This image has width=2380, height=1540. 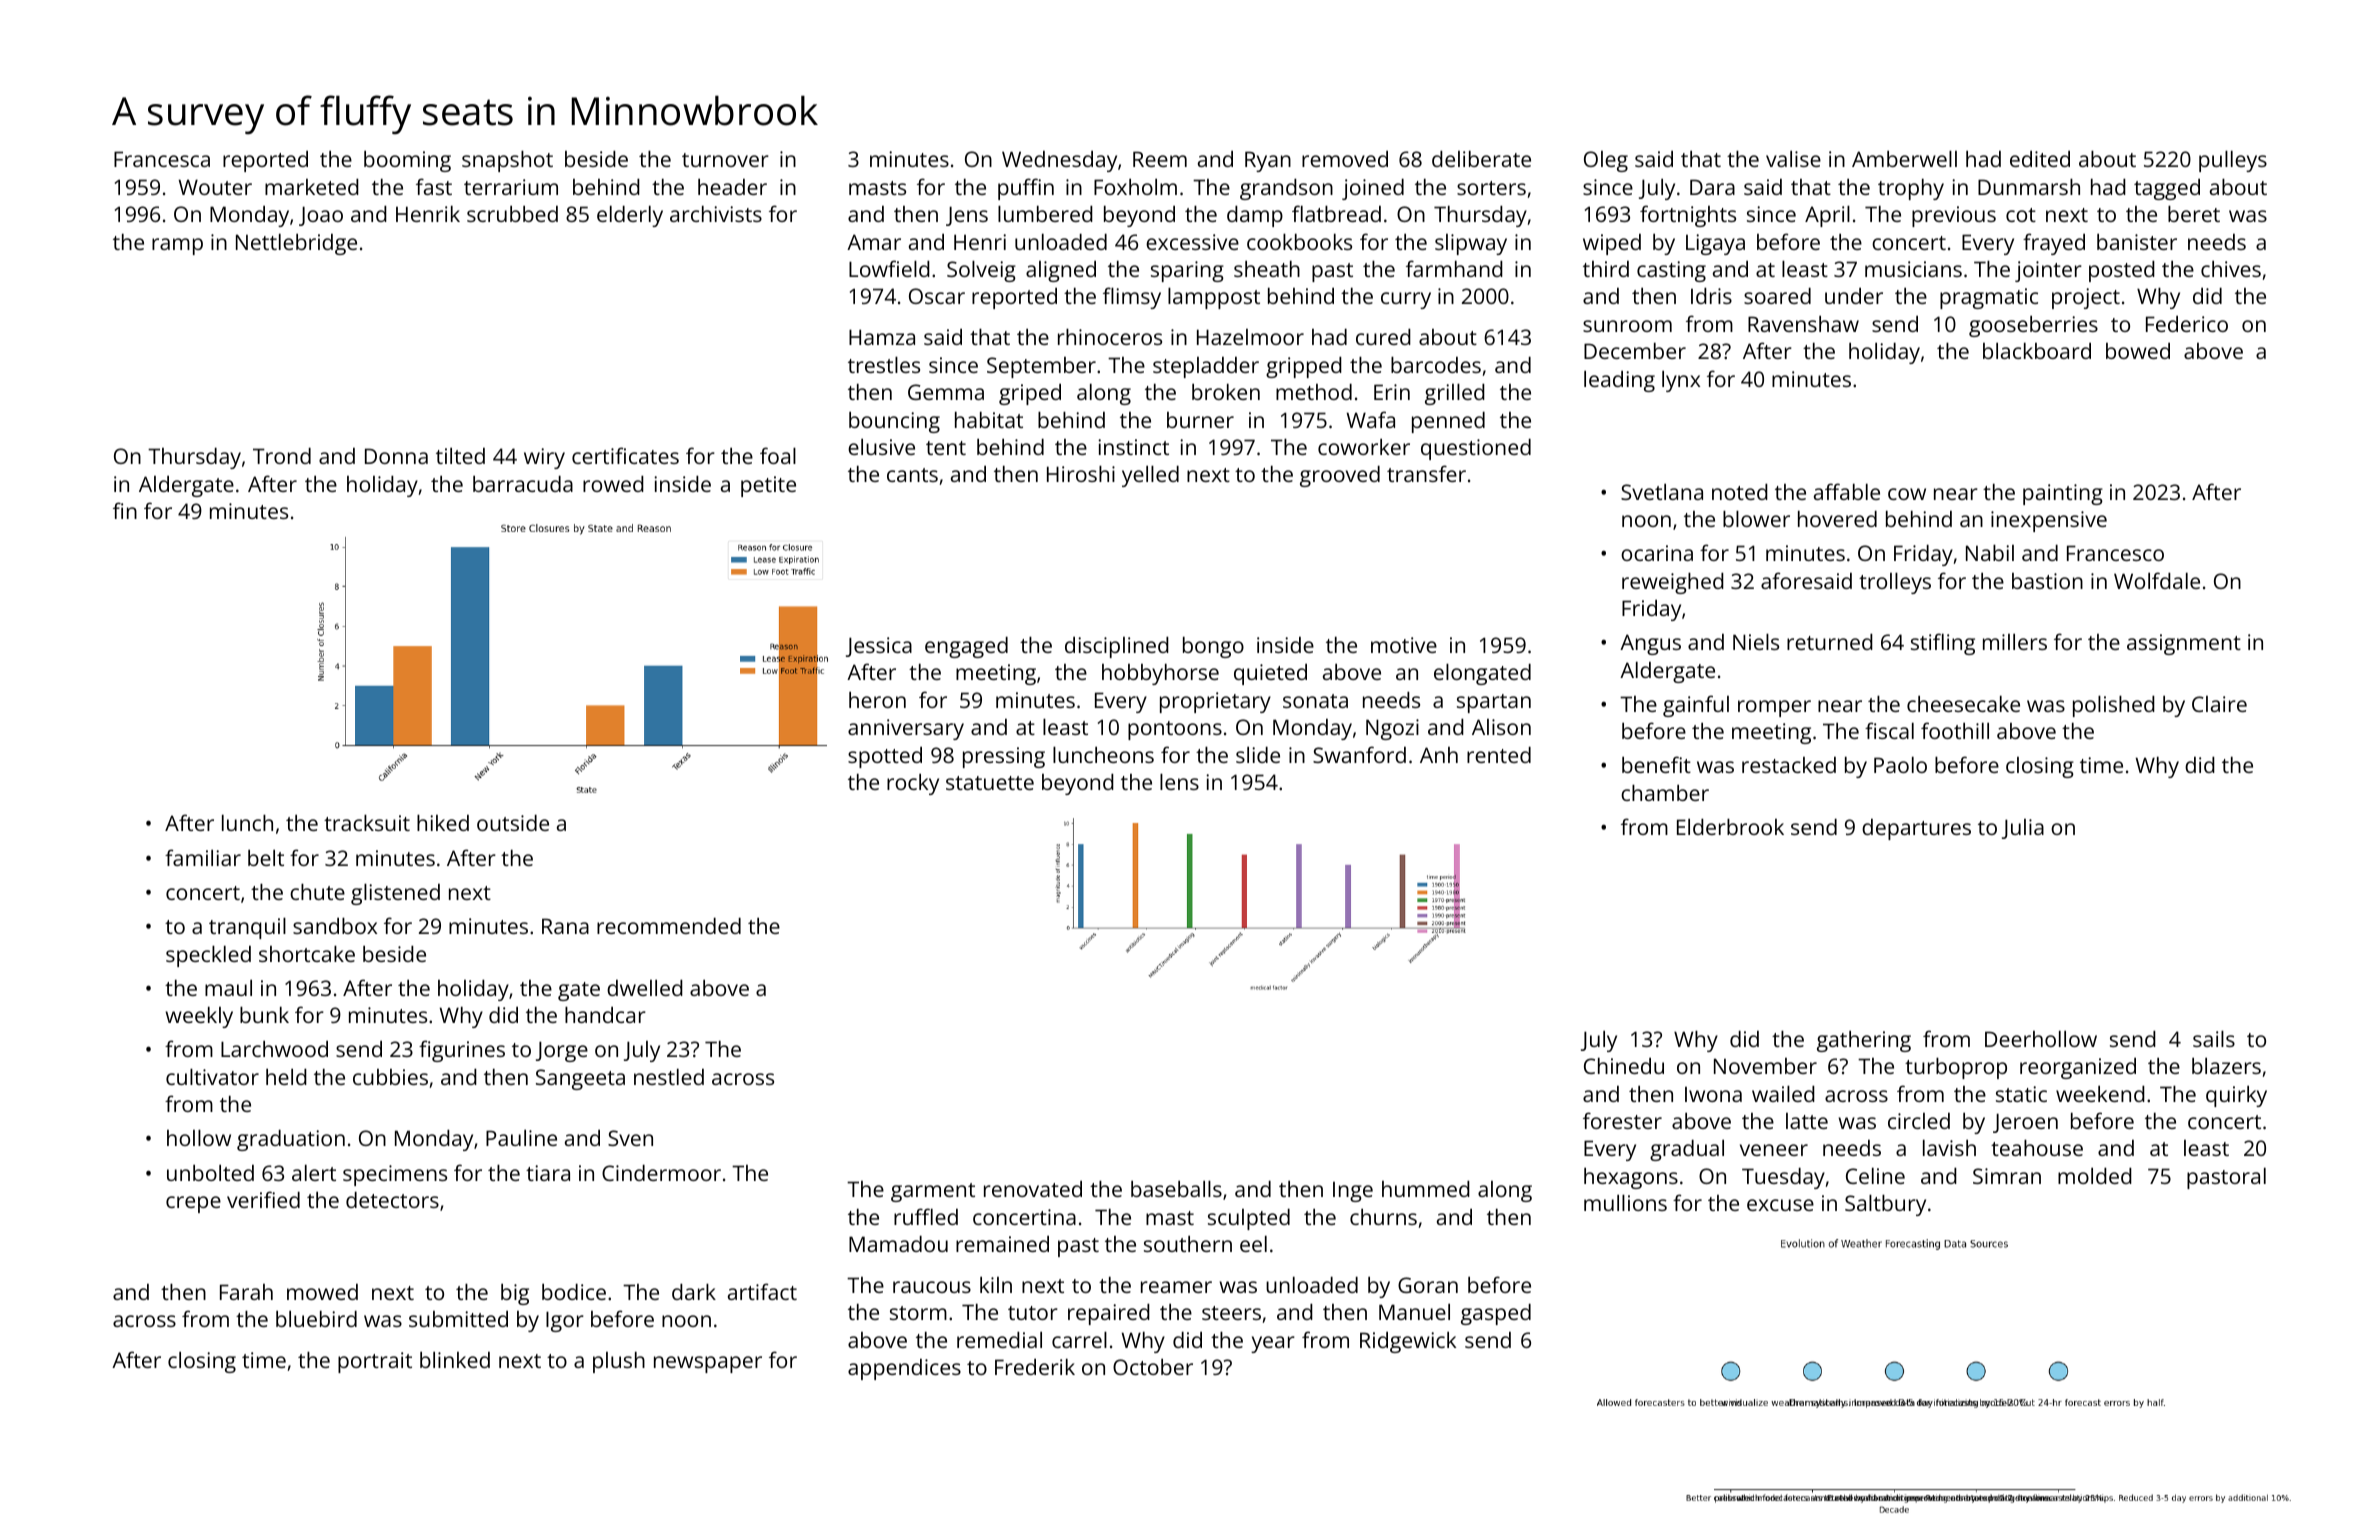 I want to click on yelled, so click(x=1150, y=476).
